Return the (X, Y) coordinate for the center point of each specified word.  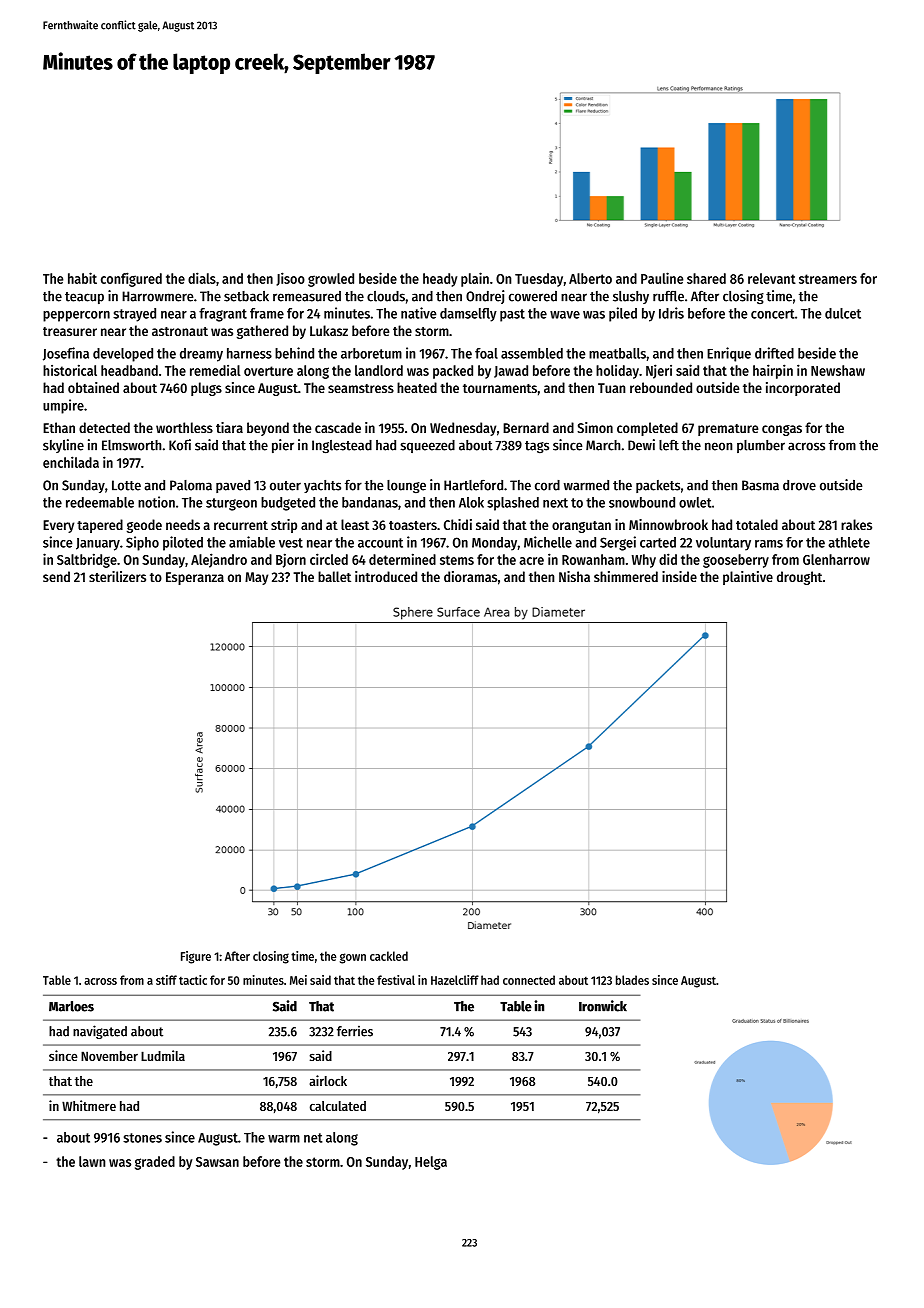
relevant (772, 278)
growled (331, 280)
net (313, 1138)
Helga (431, 1163)
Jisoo (290, 279)
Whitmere (89, 1105)
